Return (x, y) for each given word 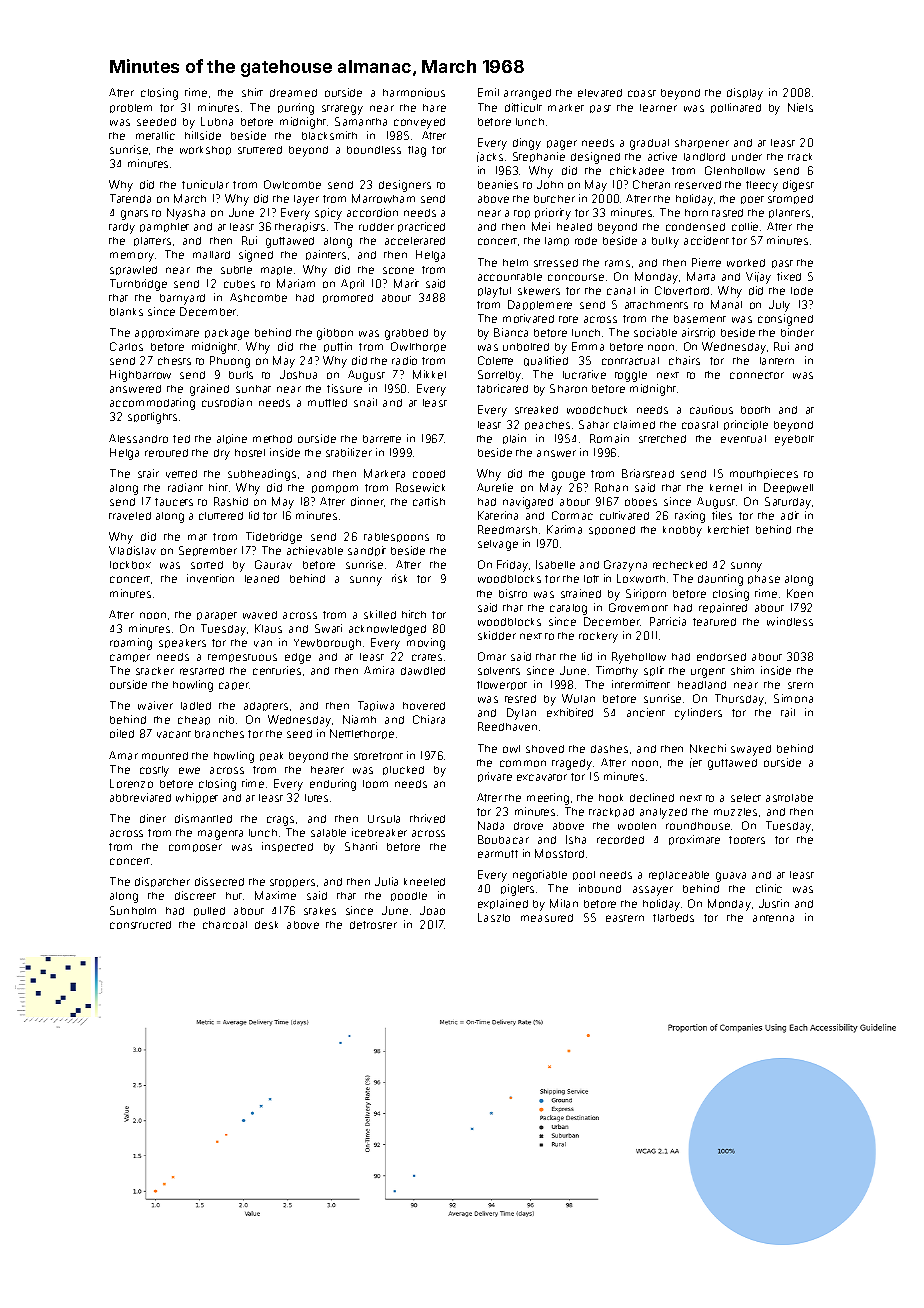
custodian (227, 402)
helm (515, 263)
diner (153, 818)
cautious (711, 409)
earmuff (498, 854)
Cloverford (682, 290)
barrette (382, 439)
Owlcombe (292, 184)
